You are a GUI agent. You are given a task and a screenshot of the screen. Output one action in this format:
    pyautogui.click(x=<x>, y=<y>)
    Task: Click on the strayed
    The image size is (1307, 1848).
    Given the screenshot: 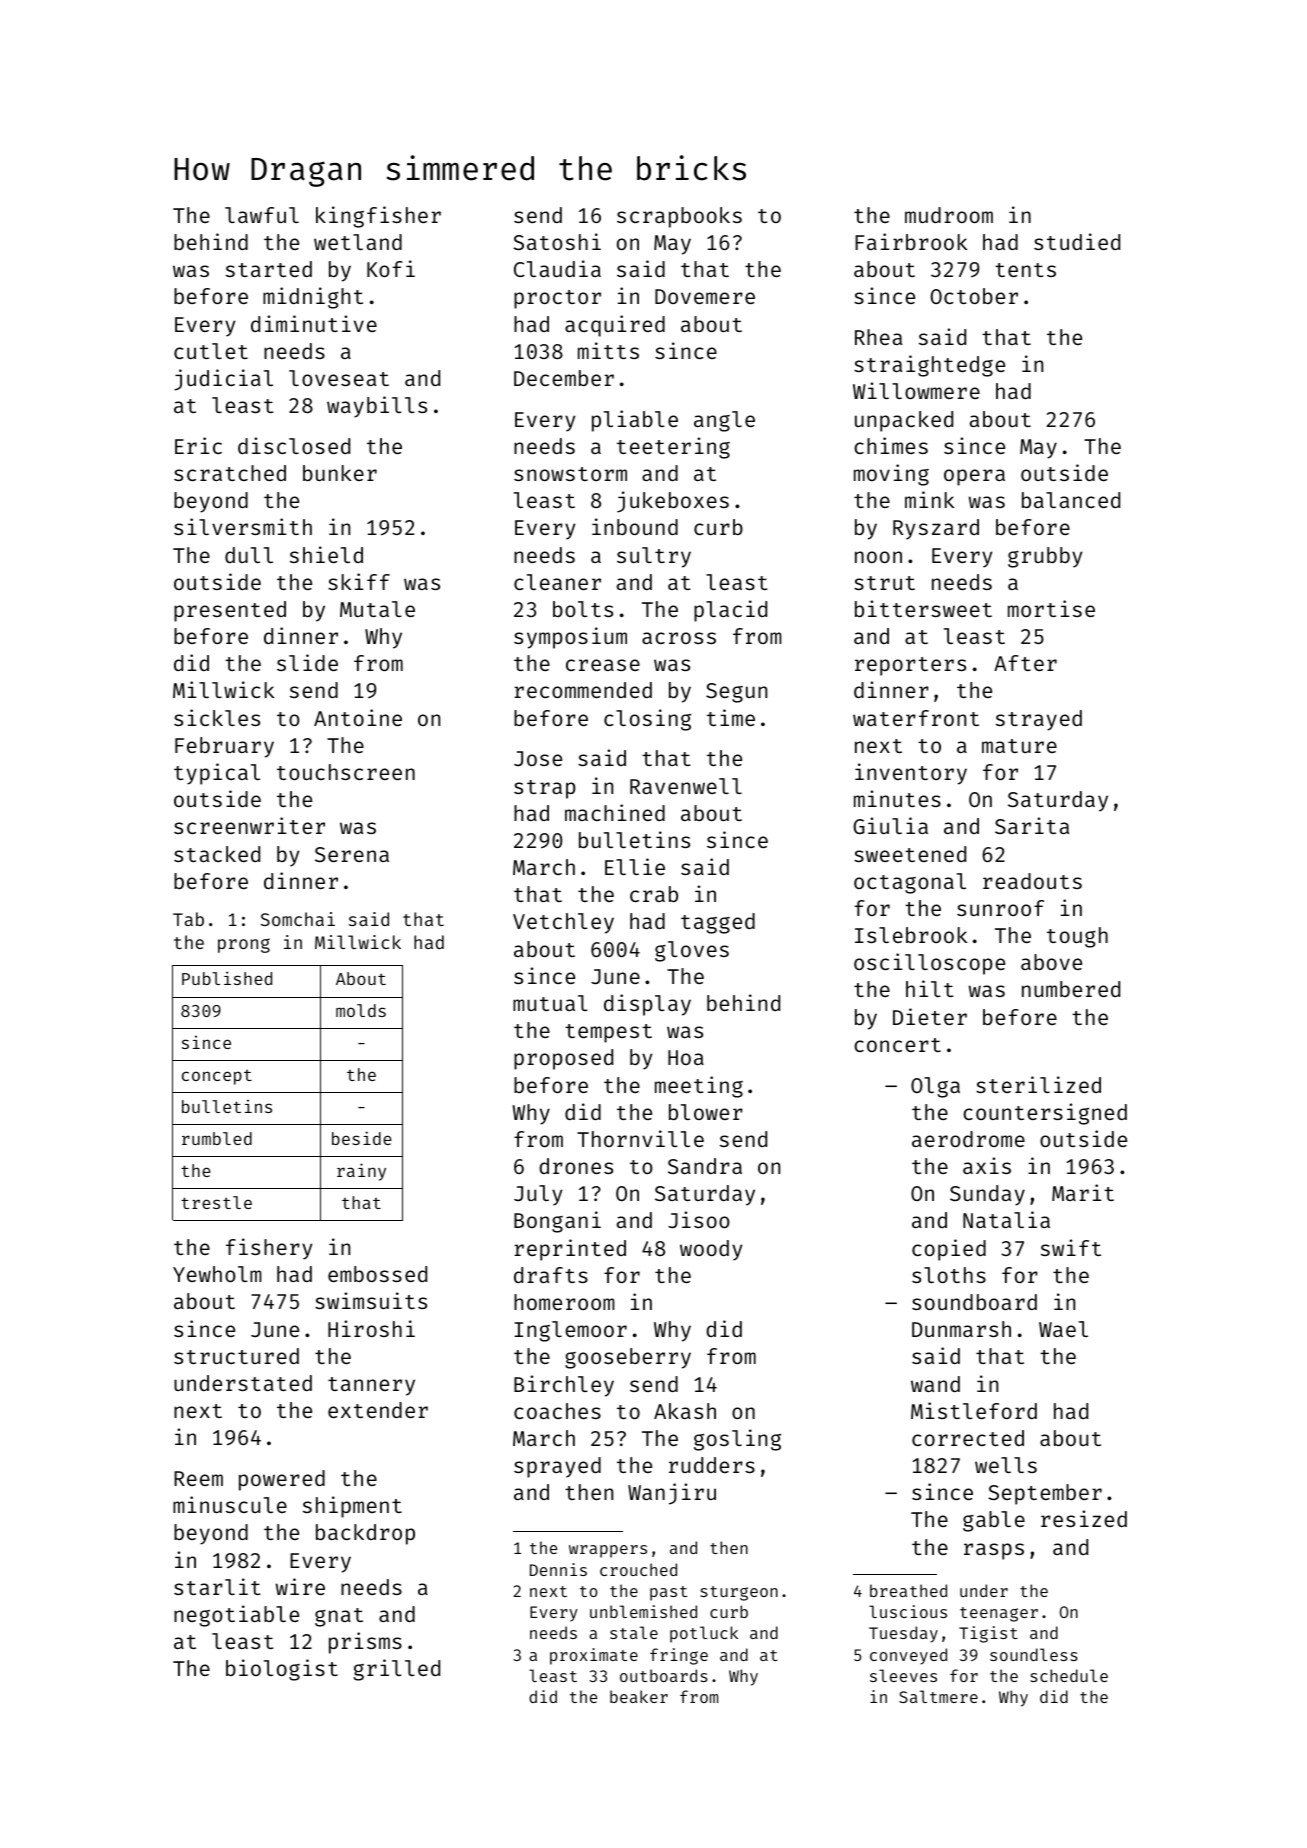 What is the action you would take?
    pyautogui.click(x=1039, y=720)
